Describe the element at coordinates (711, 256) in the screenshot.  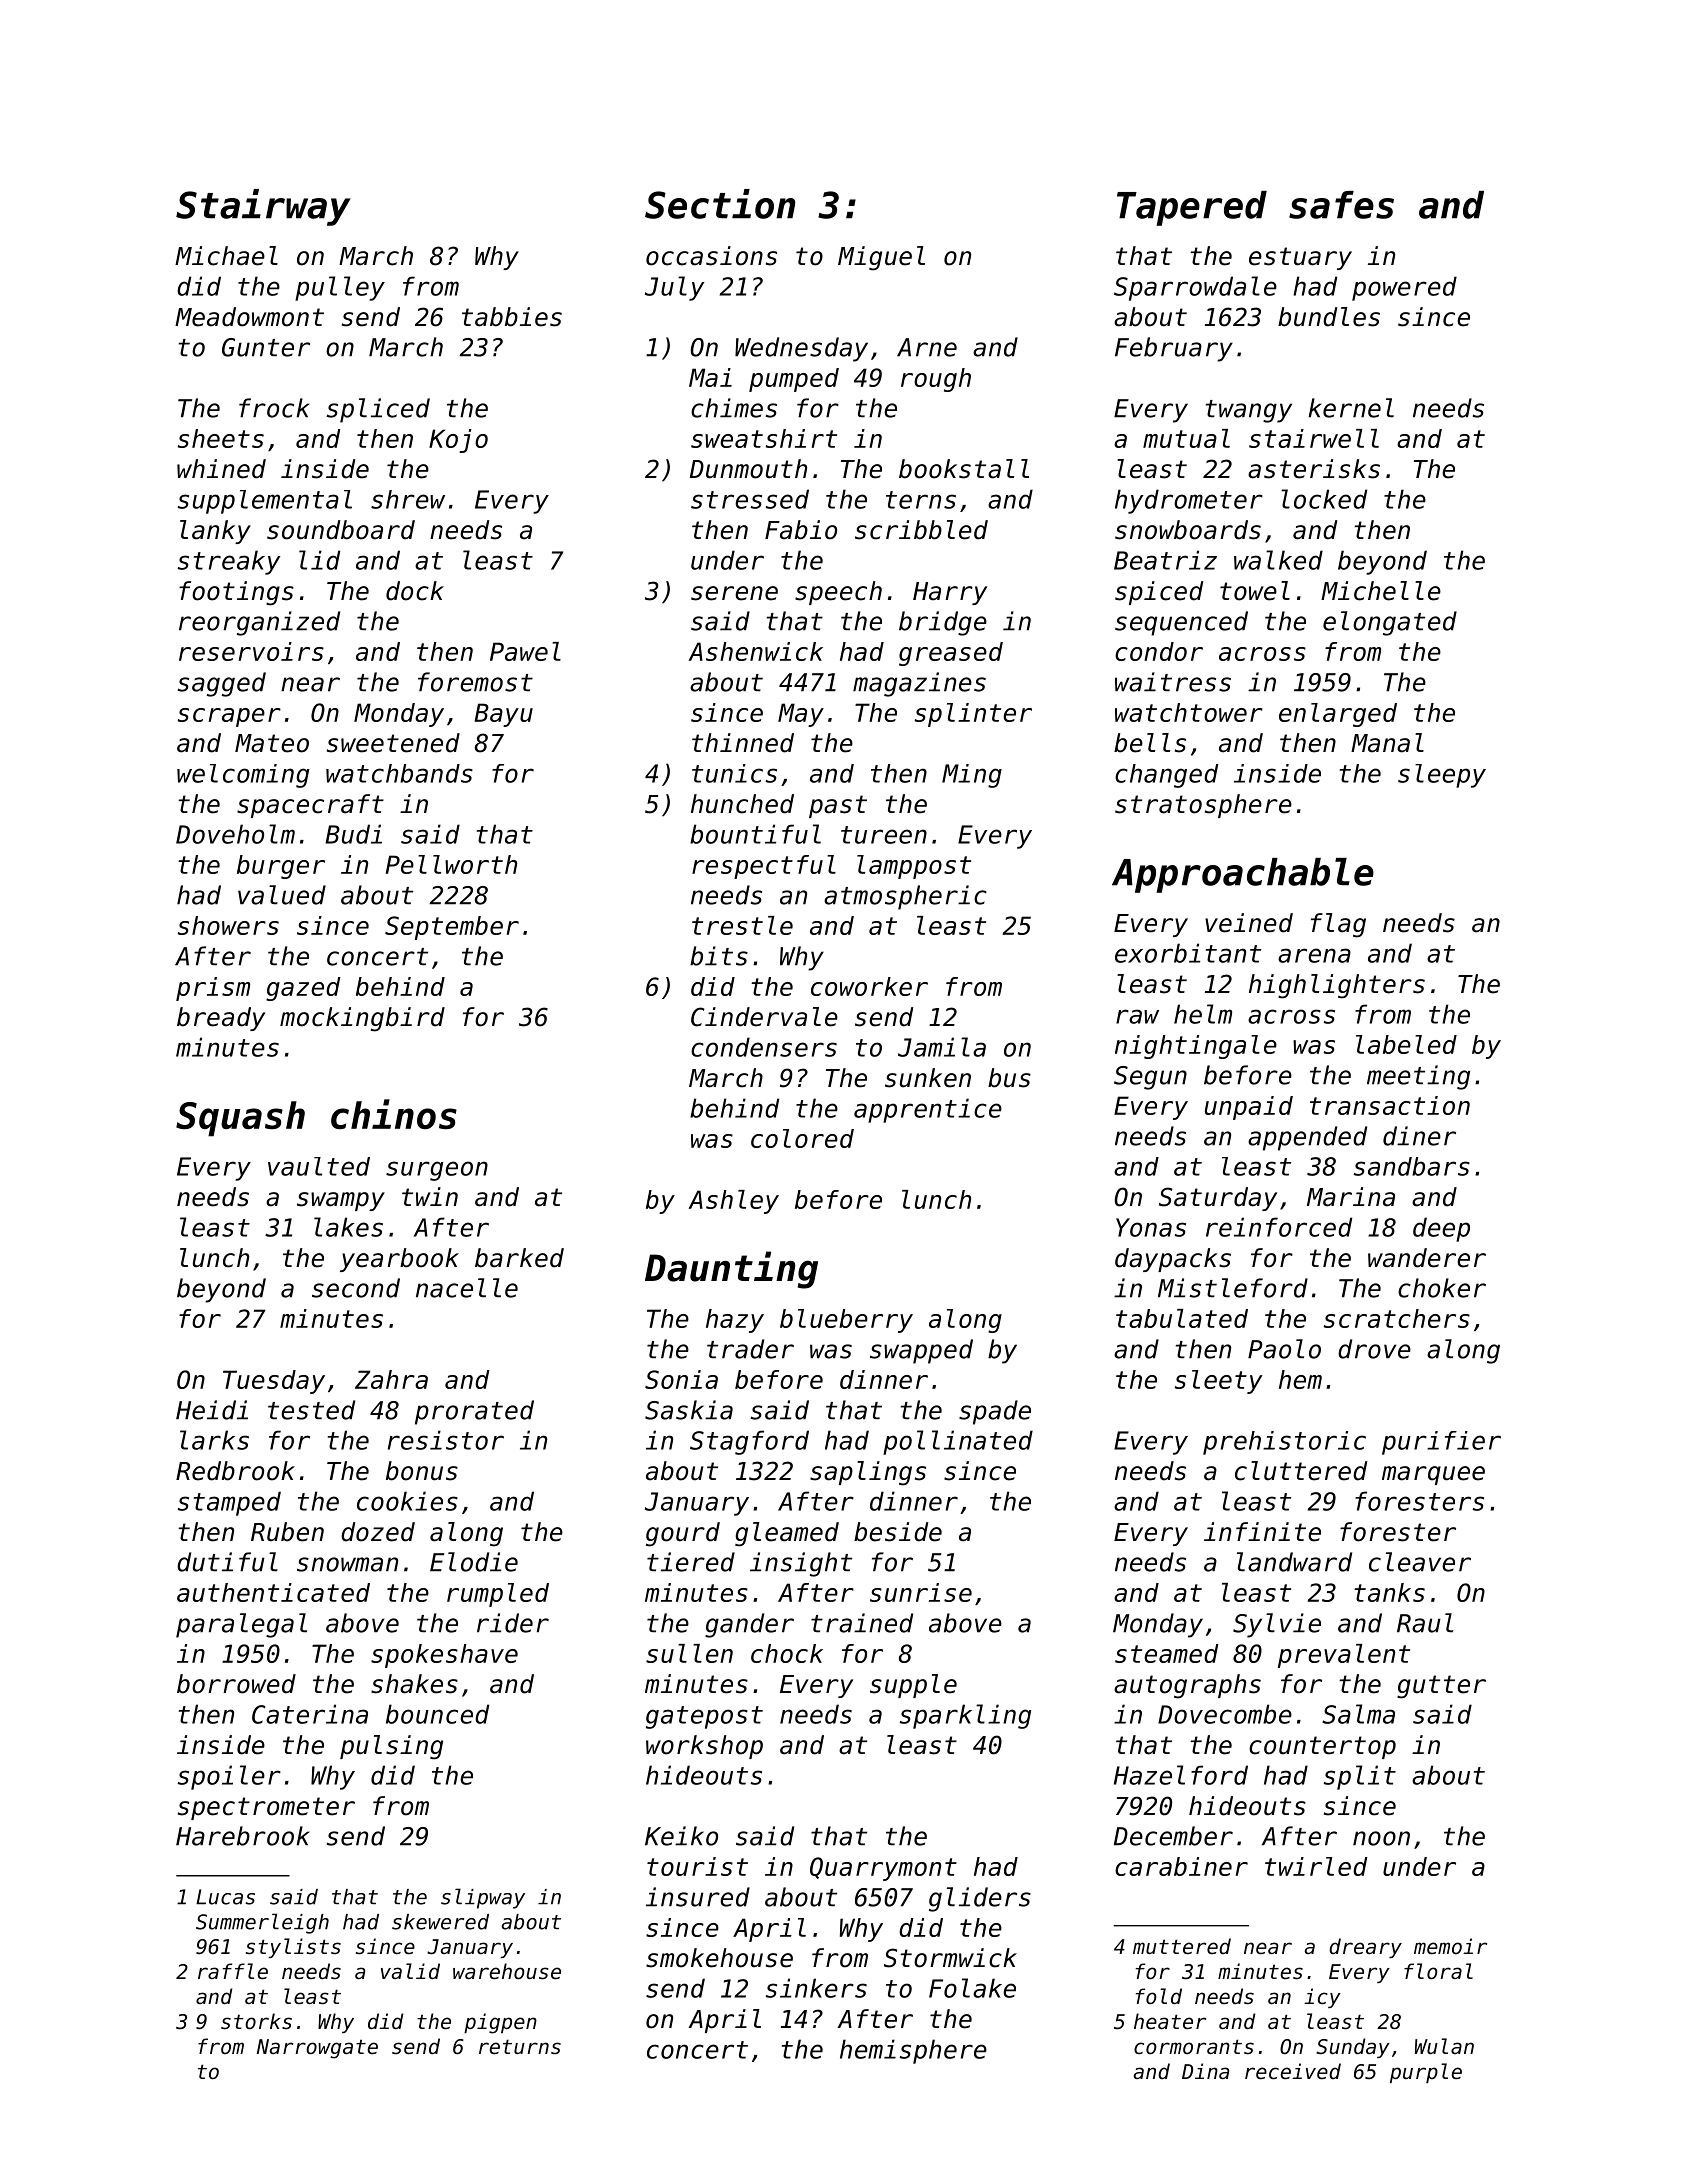
I see `occasions` at that location.
